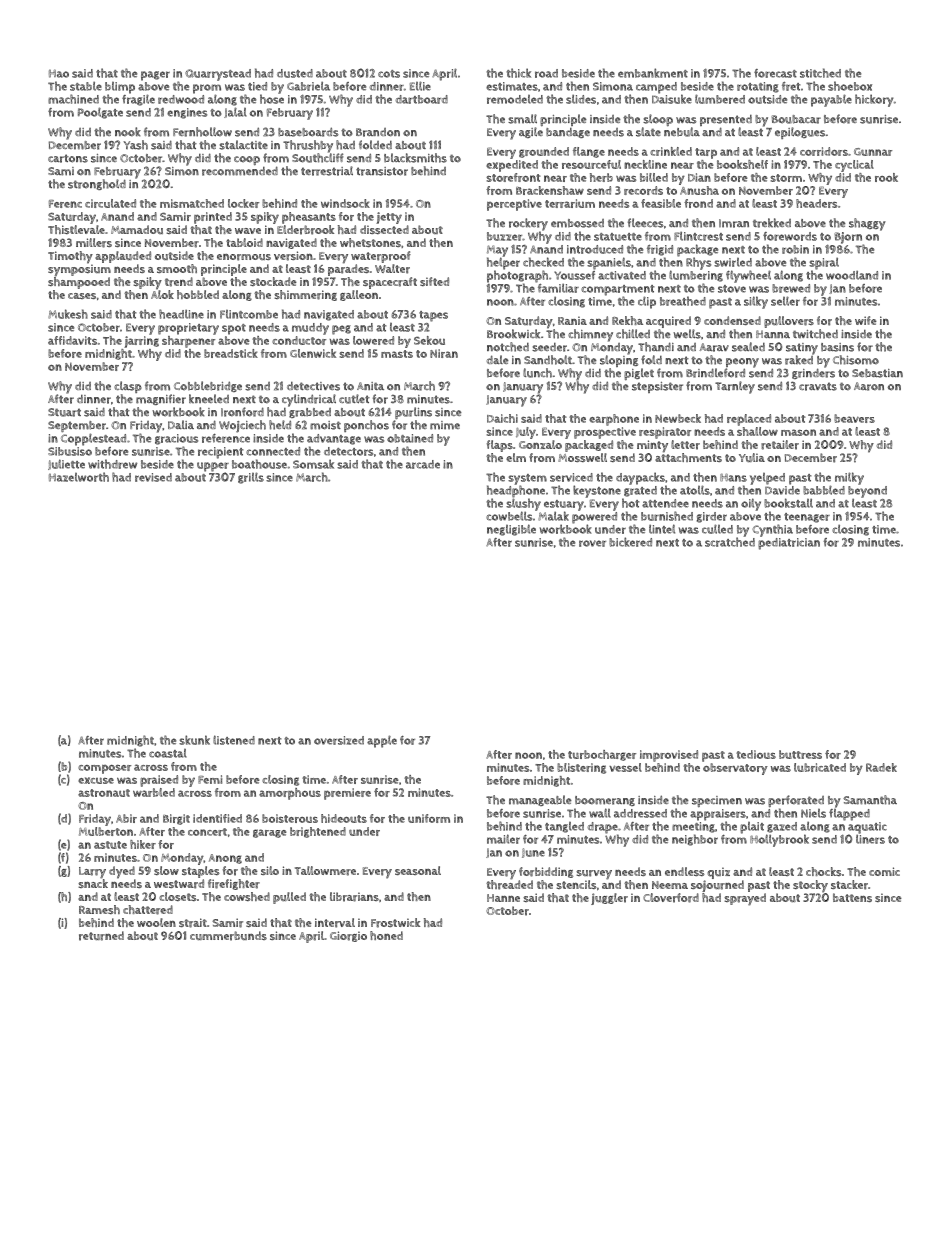 The height and width of the page is (1233, 952). Describe the element at coordinates (194, 740) in the page. I see `skunk` at that location.
